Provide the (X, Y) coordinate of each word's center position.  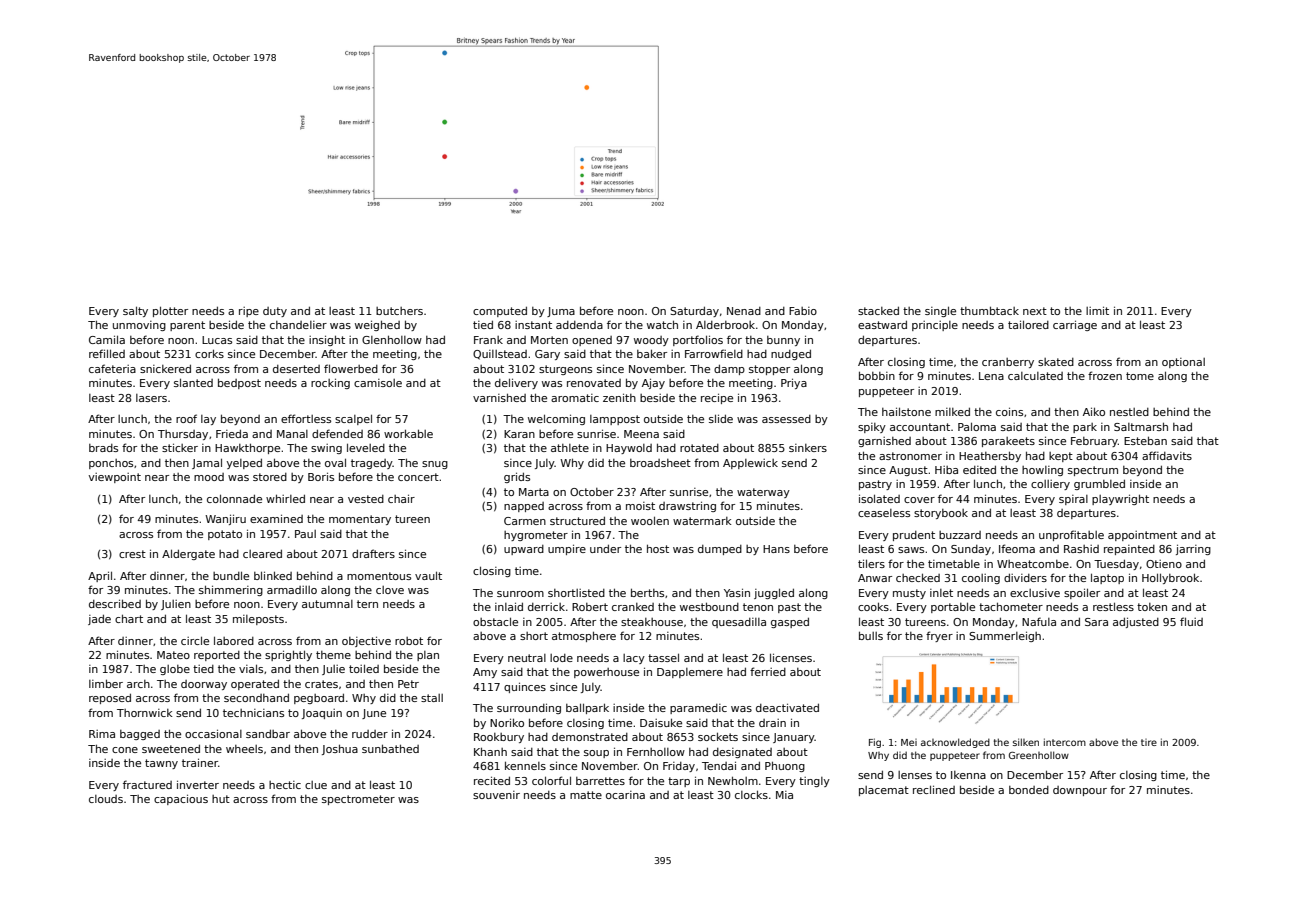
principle (935, 326)
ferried (768, 671)
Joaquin (322, 714)
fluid (1191, 621)
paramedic (698, 709)
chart (129, 618)
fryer (939, 636)
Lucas (217, 340)
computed (500, 311)
